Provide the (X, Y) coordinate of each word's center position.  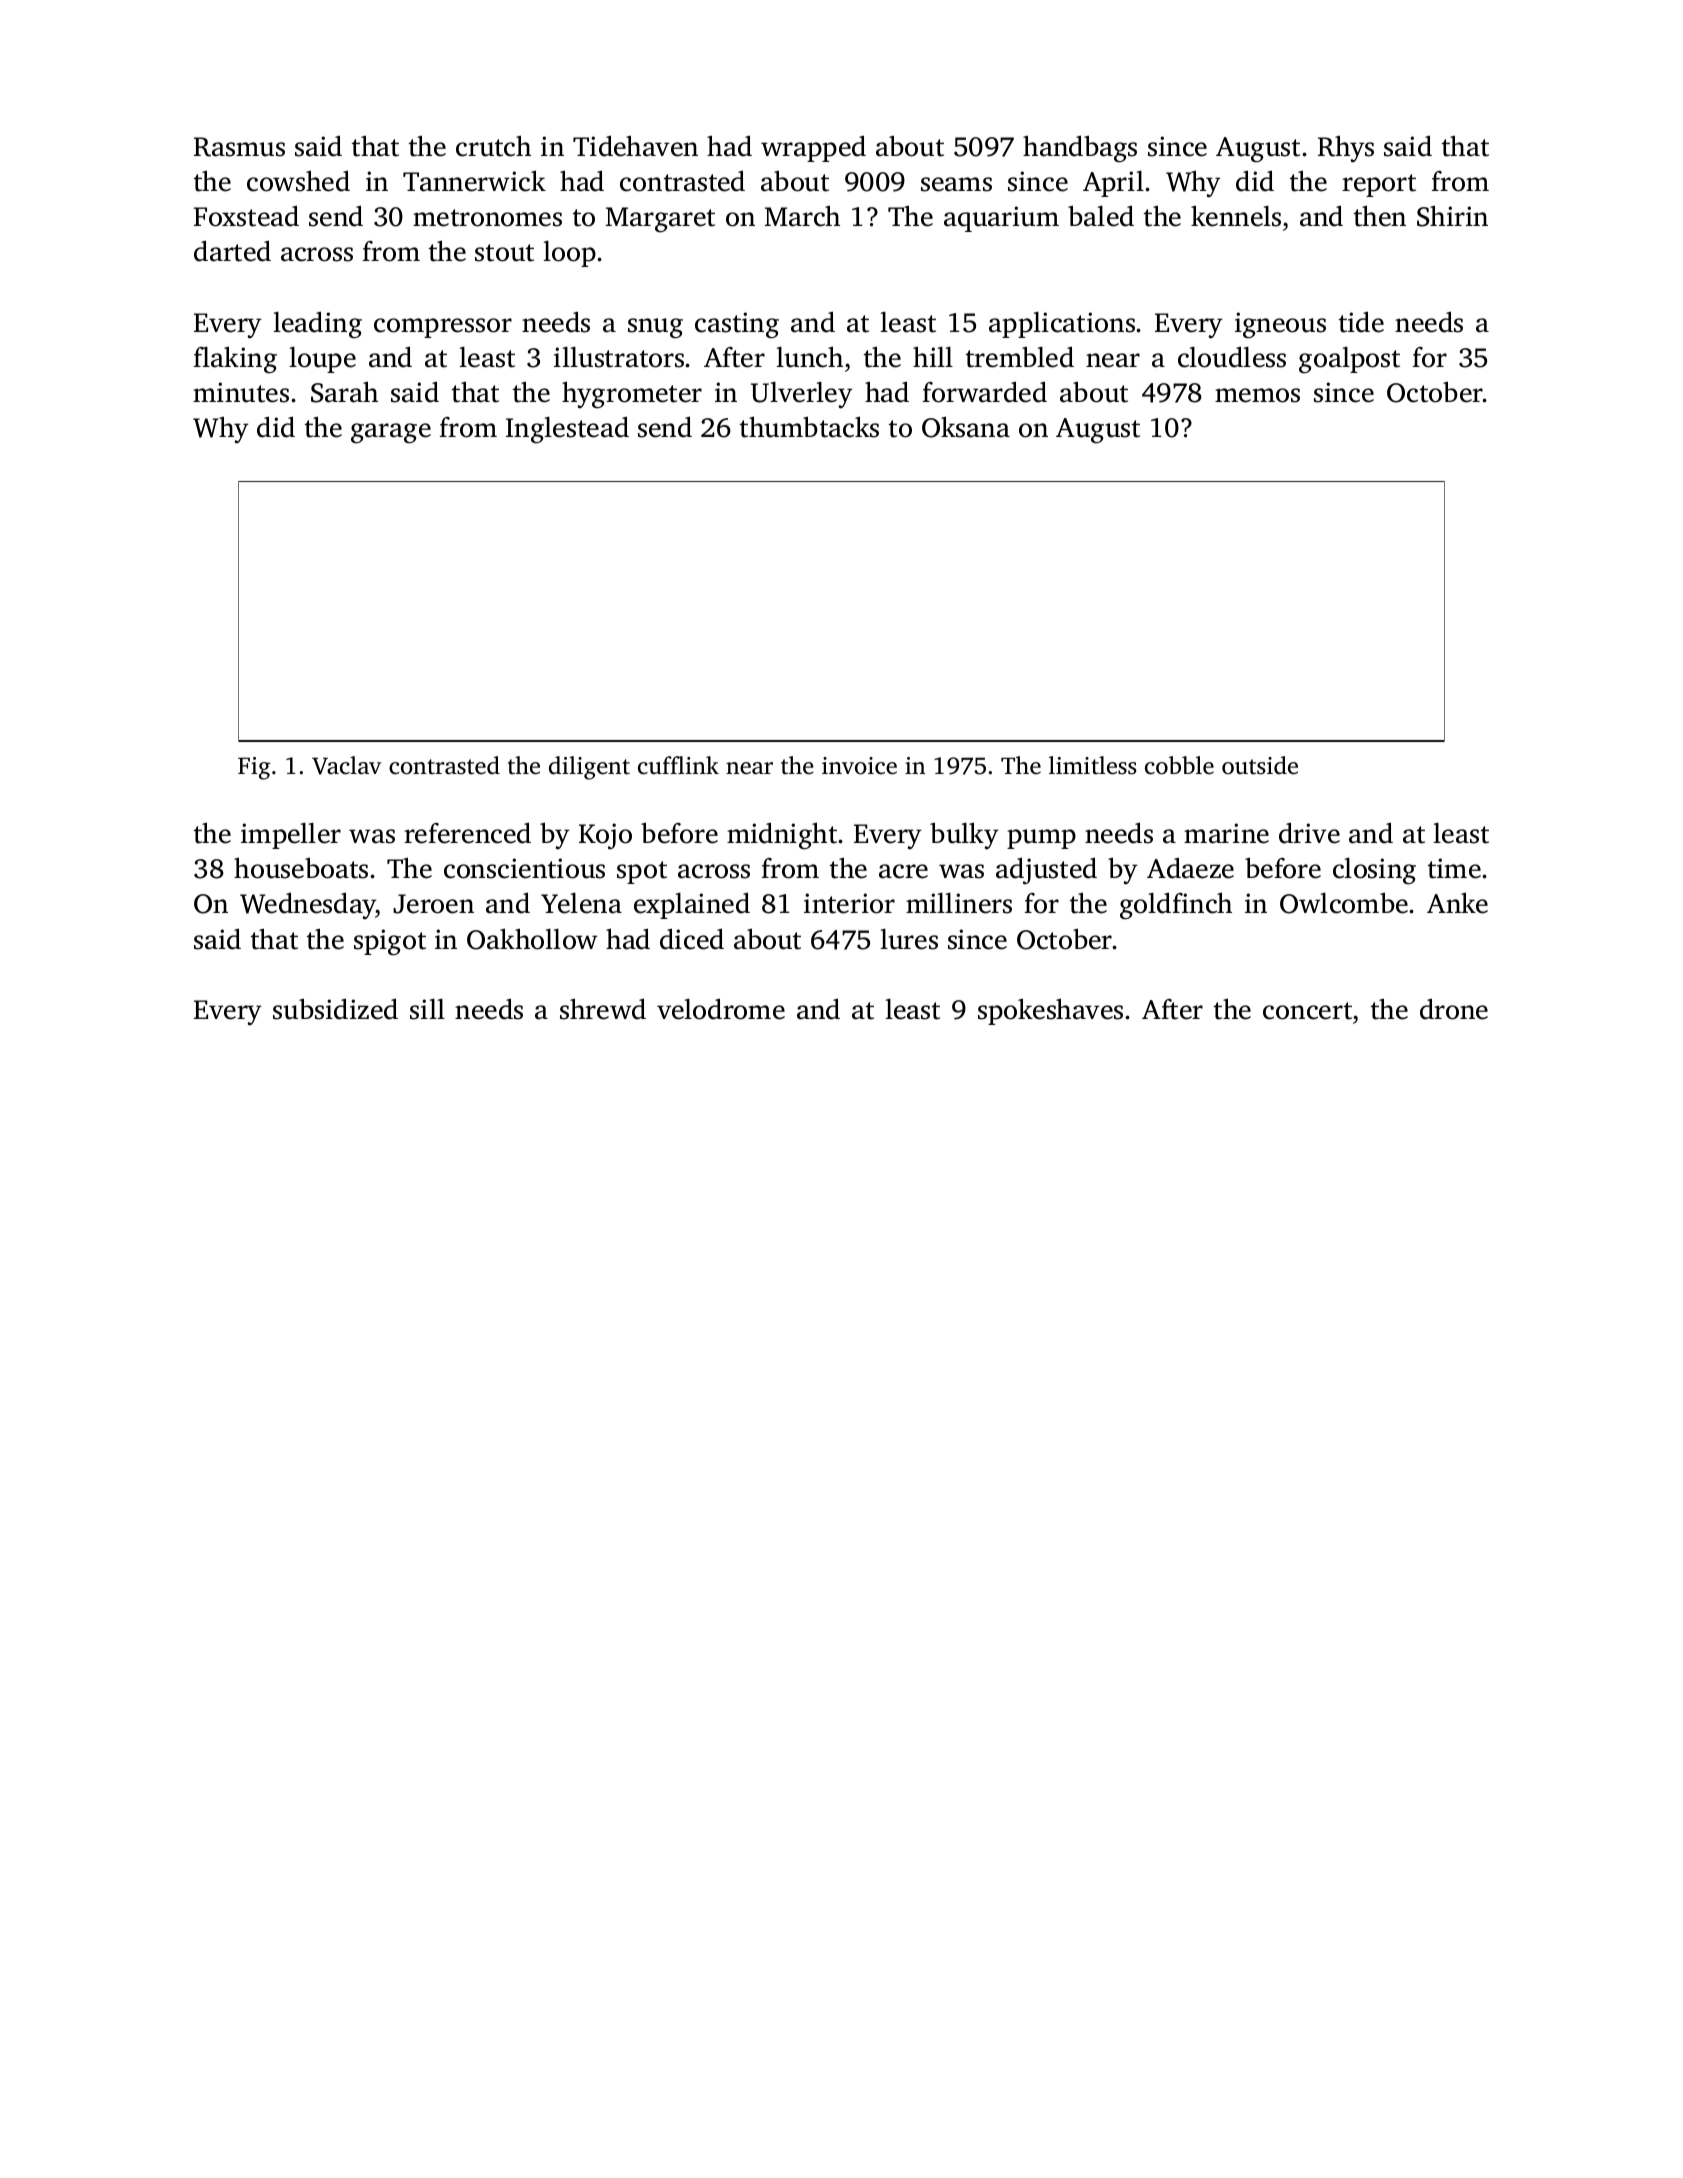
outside (1260, 765)
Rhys (1346, 149)
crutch (493, 146)
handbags (1080, 149)
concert (1307, 1011)
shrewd (603, 1009)
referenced (467, 833)
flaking (235, 360)
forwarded (985, 392)
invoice (859, 766)
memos (1257, 395)
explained (692, 905)
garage (391, 433)
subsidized (335, 1009)
